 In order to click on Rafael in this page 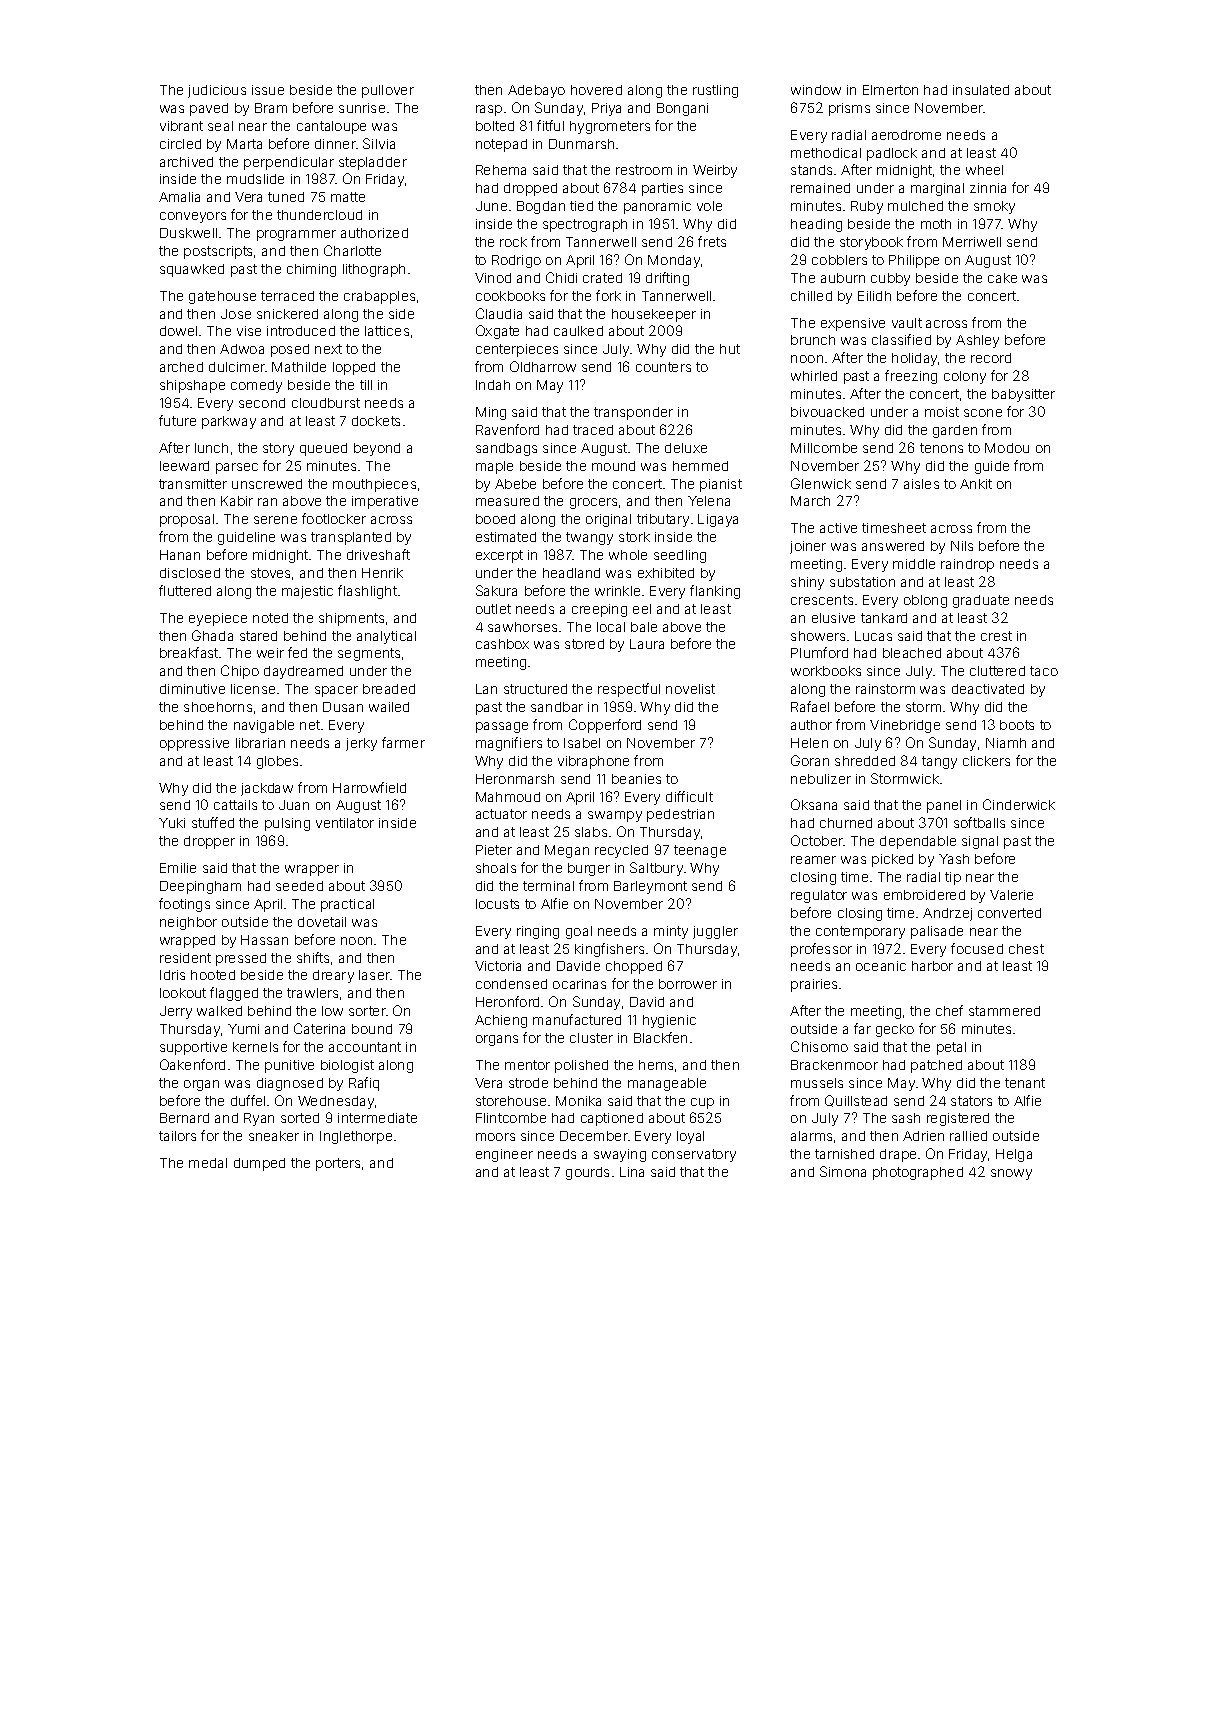, I will do `click(810, 706)`.
